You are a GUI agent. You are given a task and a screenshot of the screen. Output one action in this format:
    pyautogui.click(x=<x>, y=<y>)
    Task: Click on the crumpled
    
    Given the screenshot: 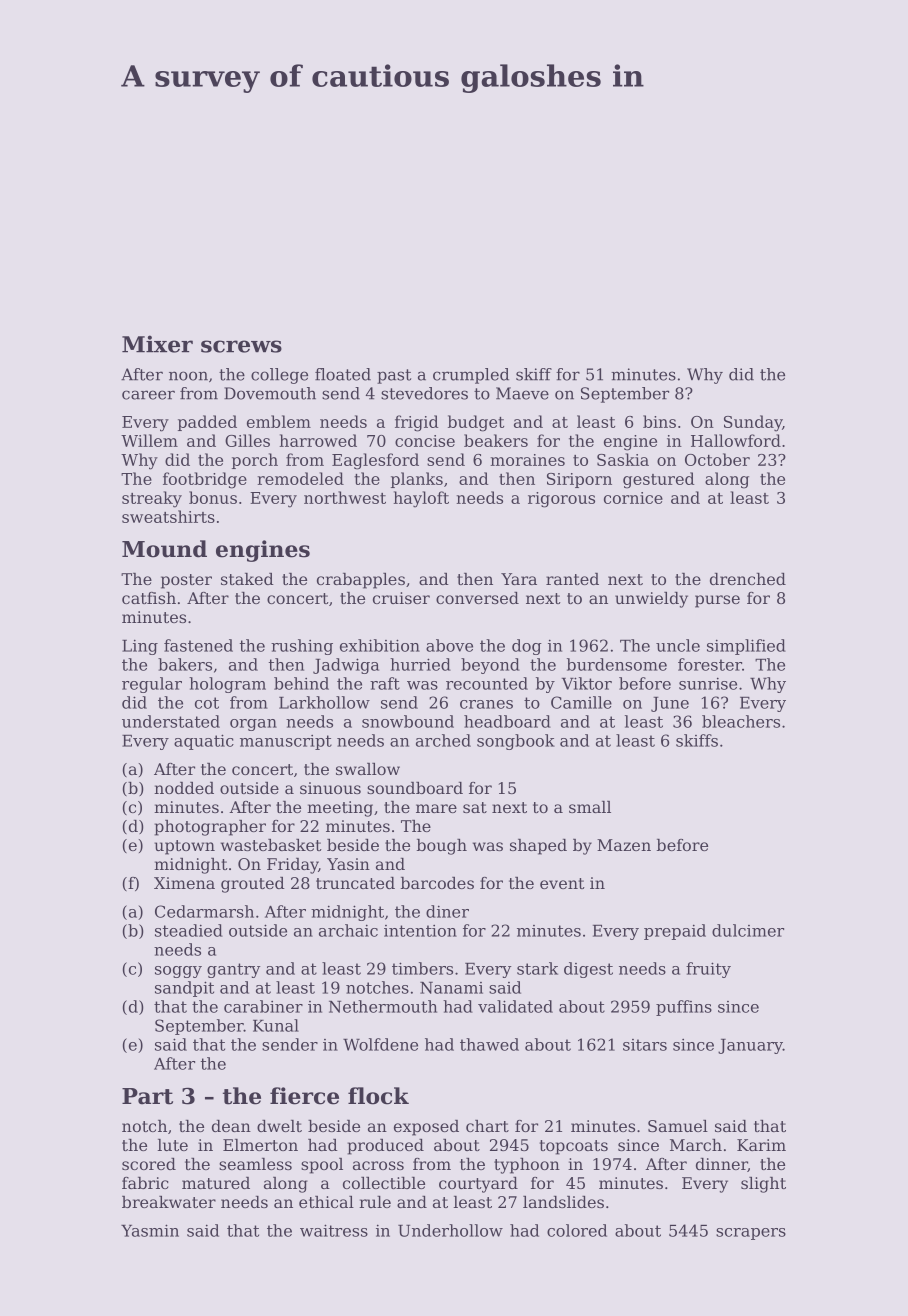 What is the action you would take?
    pyautogui.click(x=471, y=376)
